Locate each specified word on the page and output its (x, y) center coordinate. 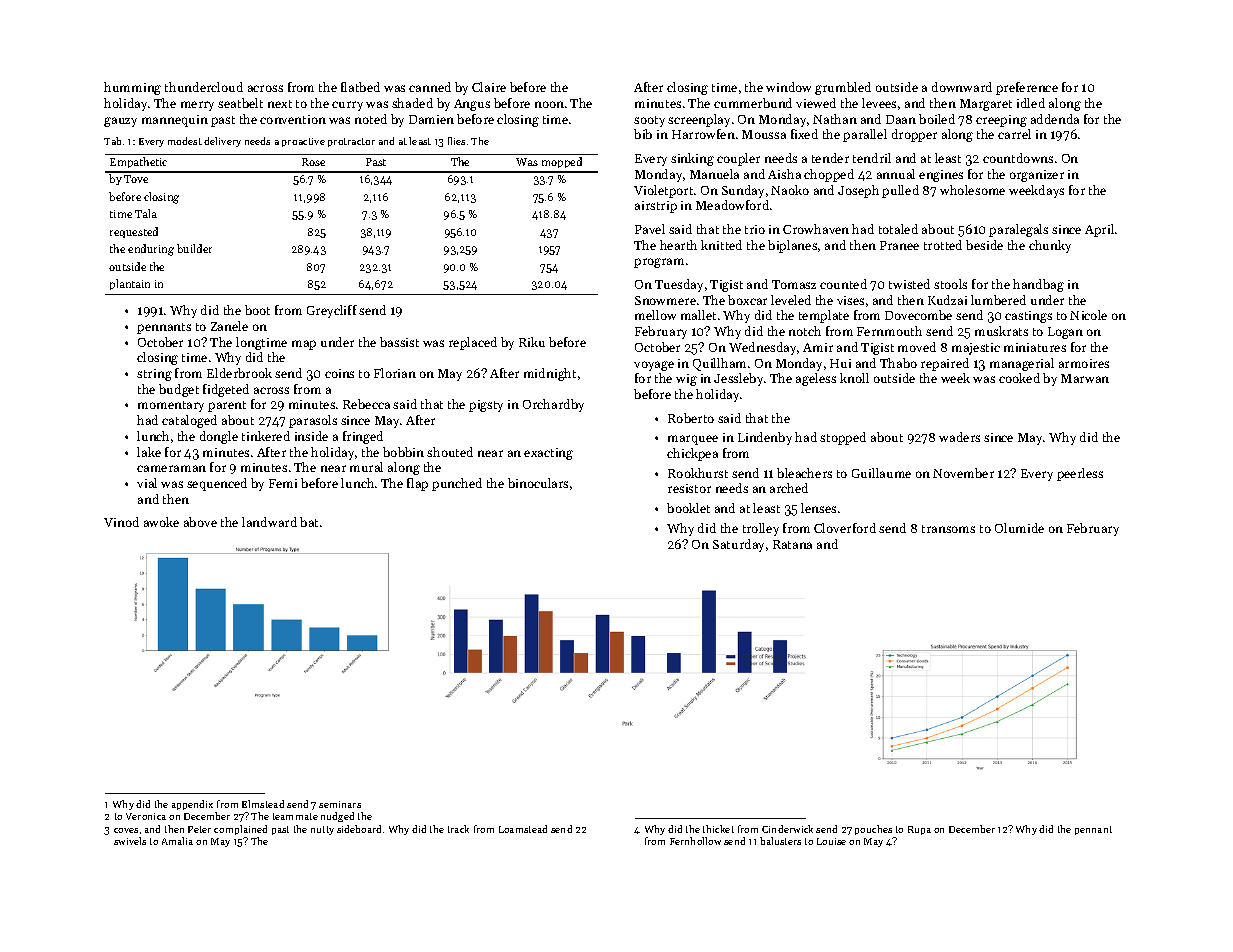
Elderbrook (239, 373)
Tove (136, 179)
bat (309, 522)
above (200, 522)
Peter (199, 829)
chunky (1050, 246)
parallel (865, 135)
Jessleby (738, 379)
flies (456, 141)
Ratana (792, 544)
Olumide (1019, 528)
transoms (948, 529)
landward (269, 522)
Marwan (1085, 378)
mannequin (175, 121)
